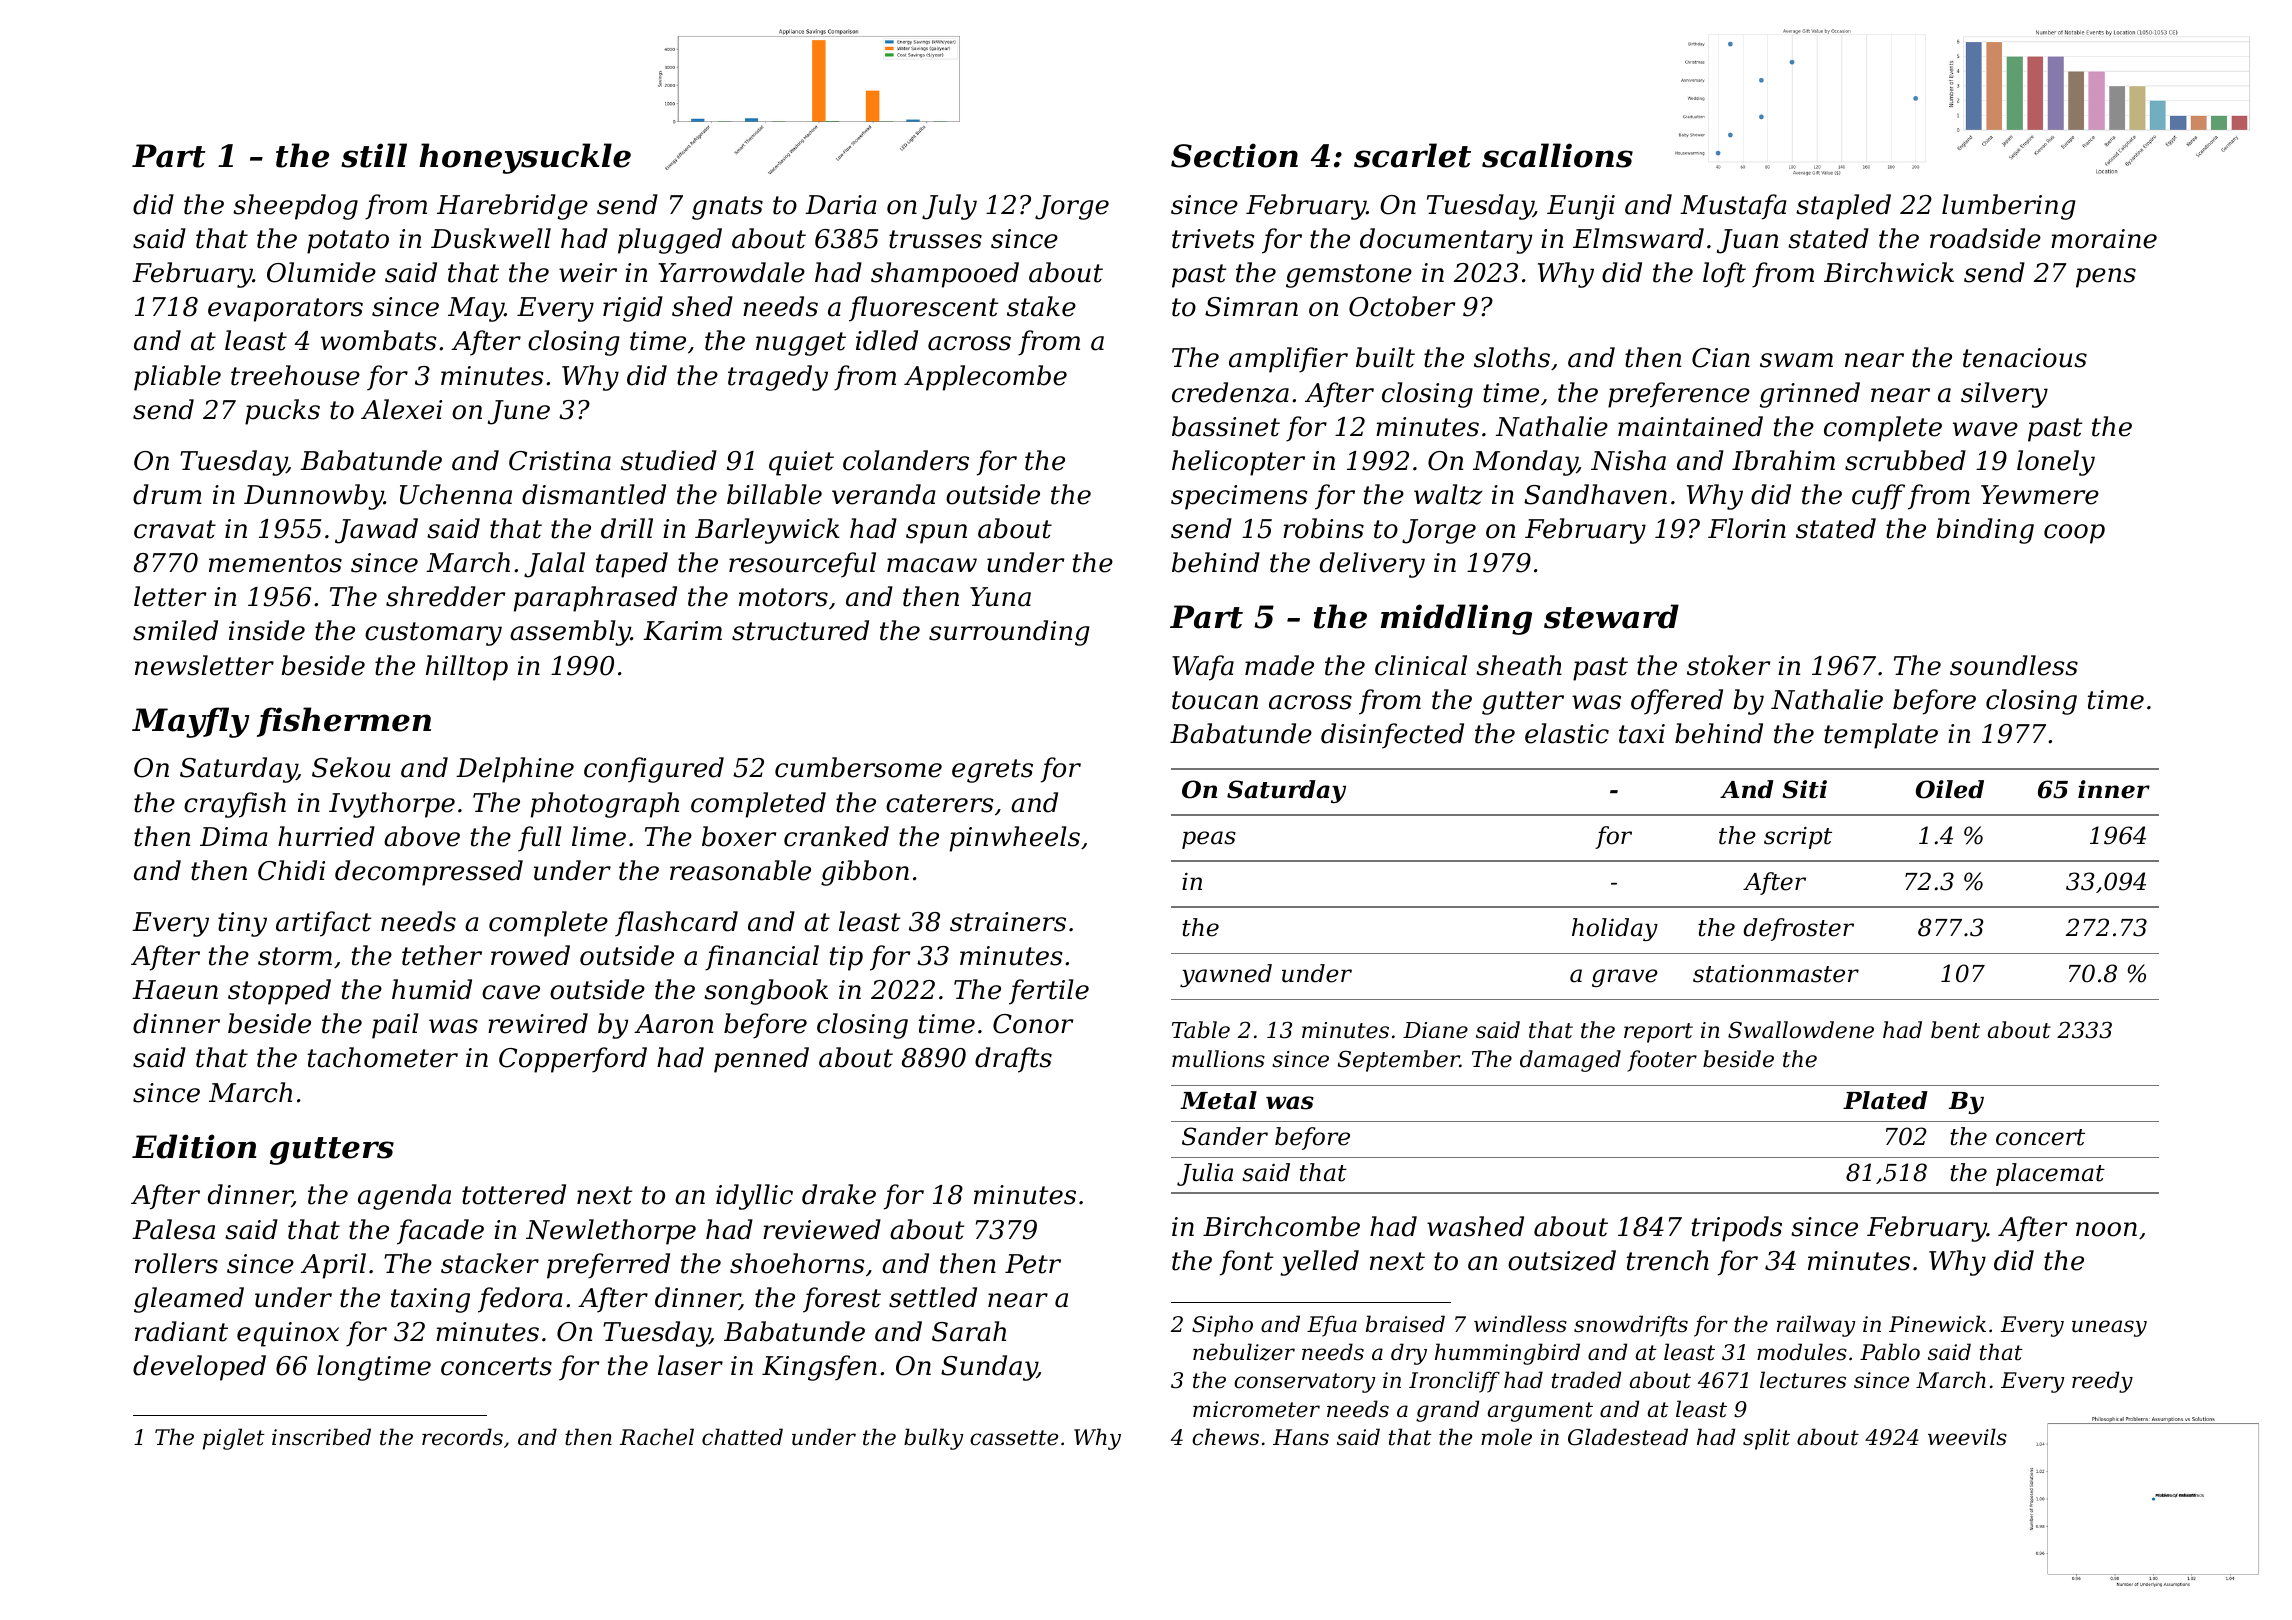  I want to click on placemat, so click(2050, 1174).
